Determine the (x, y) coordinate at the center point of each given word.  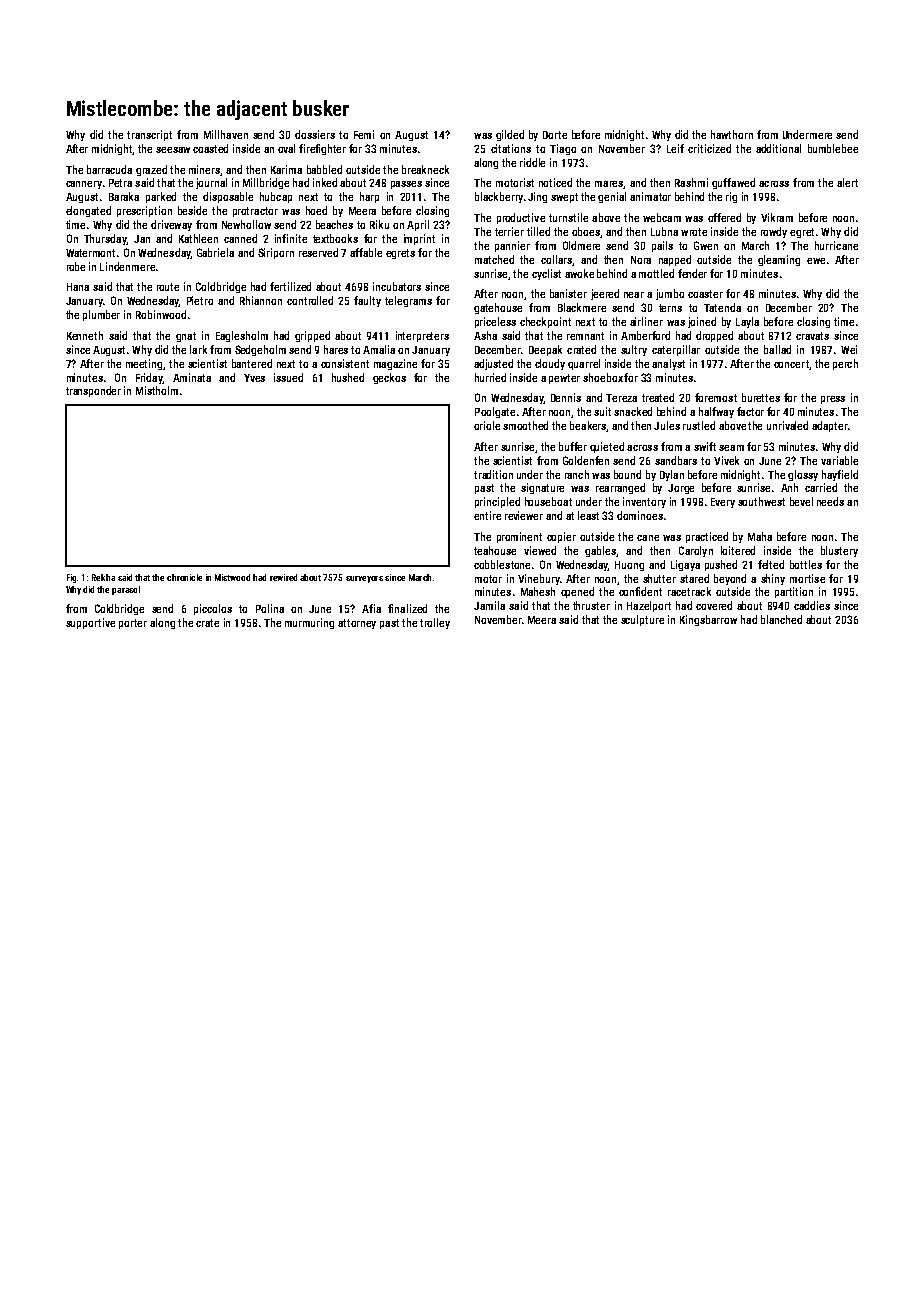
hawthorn (732, 134)
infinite (291, 238)
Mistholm (157, 390)
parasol (126, 590)
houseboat (548, 501)
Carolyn (696, 551)
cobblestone (502, 564)
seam (731, 448)
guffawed (733, 183)
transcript (149, 135)
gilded (510, 135)
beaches (334, 224)
